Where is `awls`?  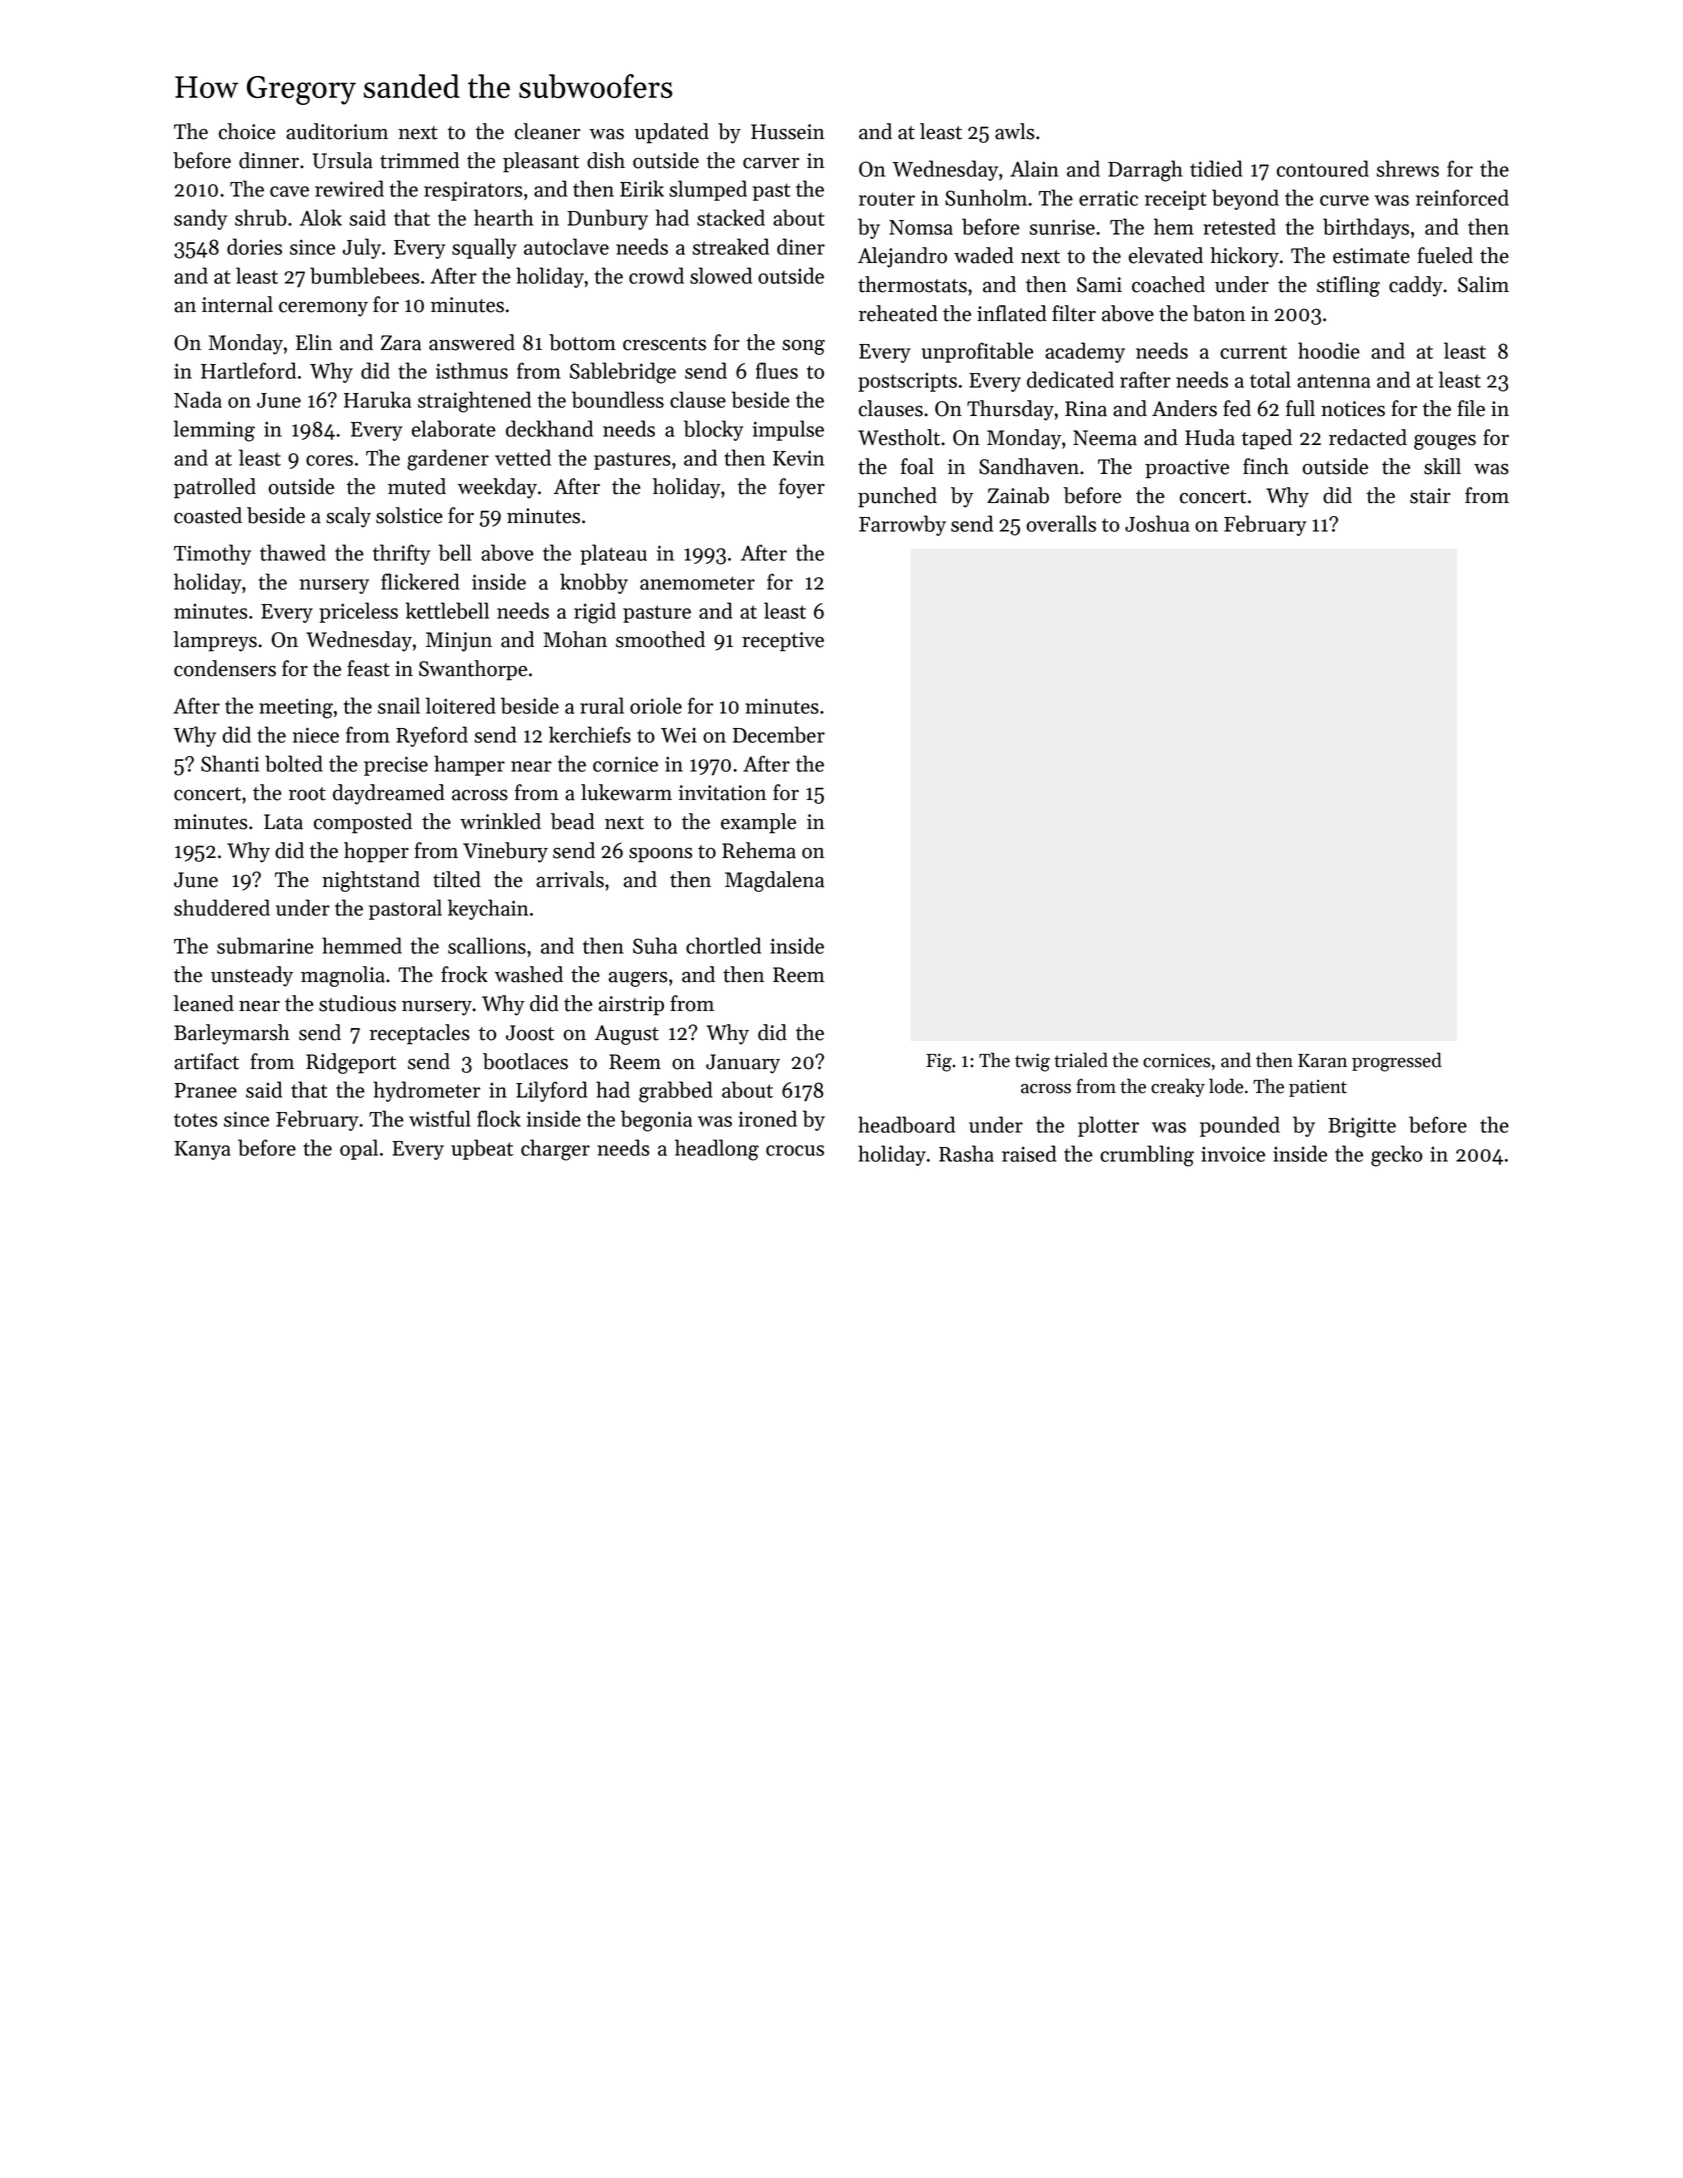
awls is located at coordinates (1014, 131).
